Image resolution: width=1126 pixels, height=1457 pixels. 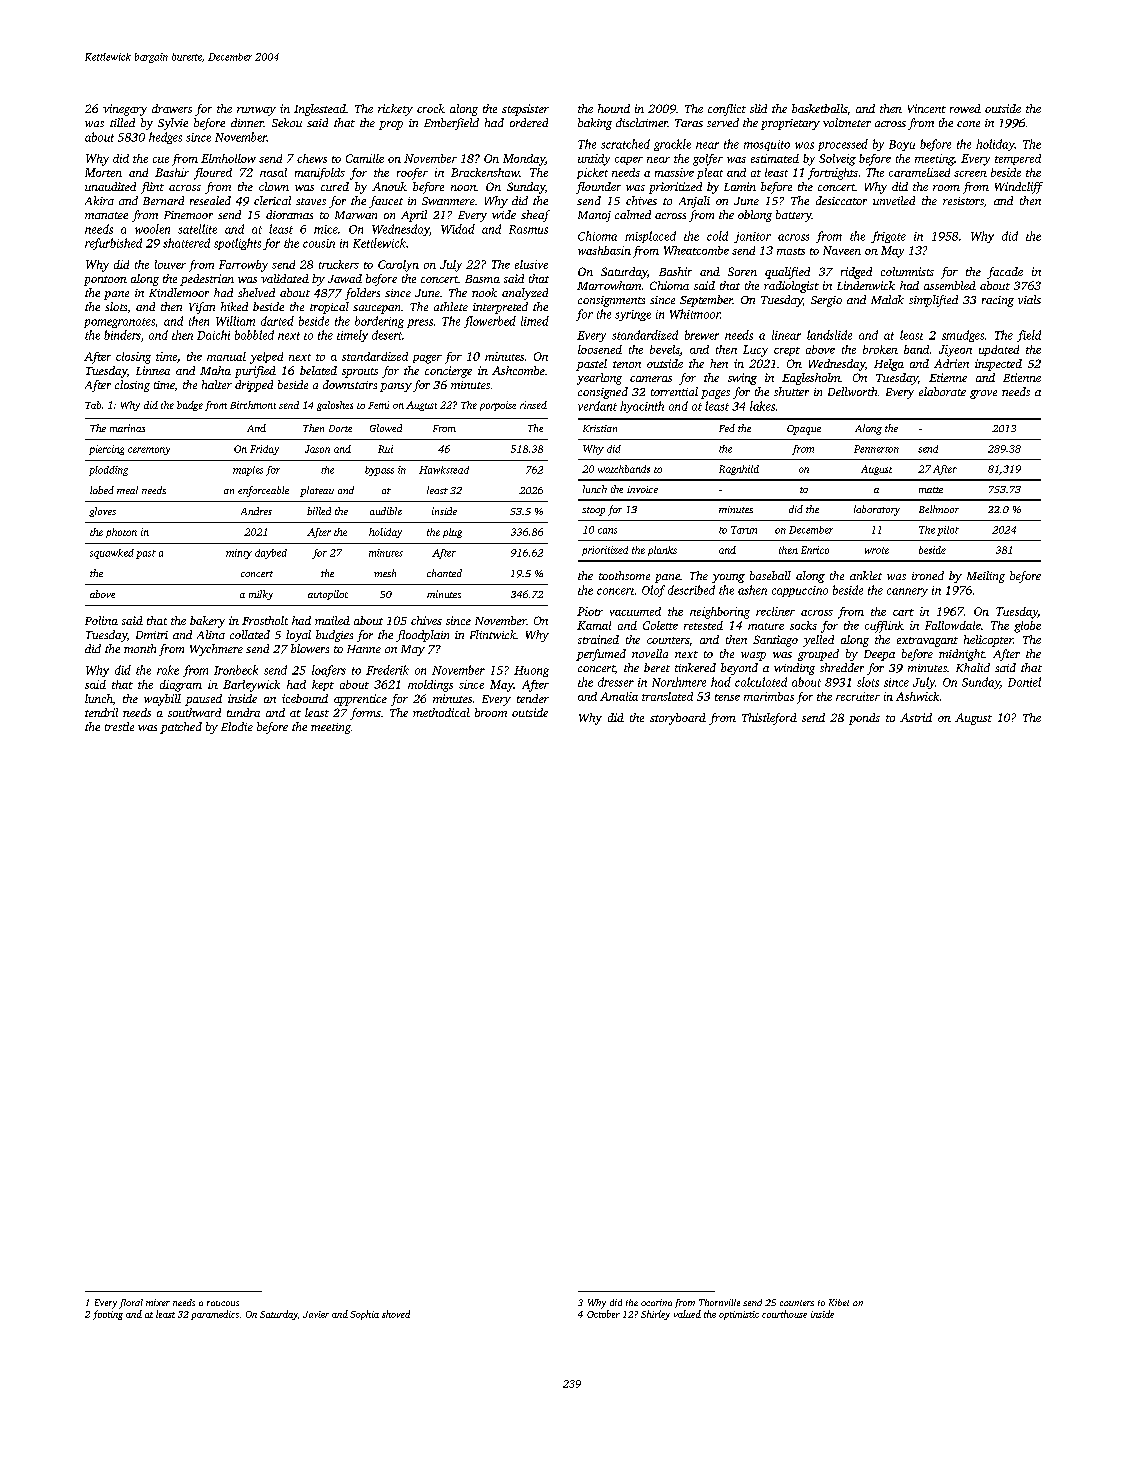 What do you see at coordinates (162, 700) in the screenshot?
I see `waybill` at bounding box center [162, 700].
